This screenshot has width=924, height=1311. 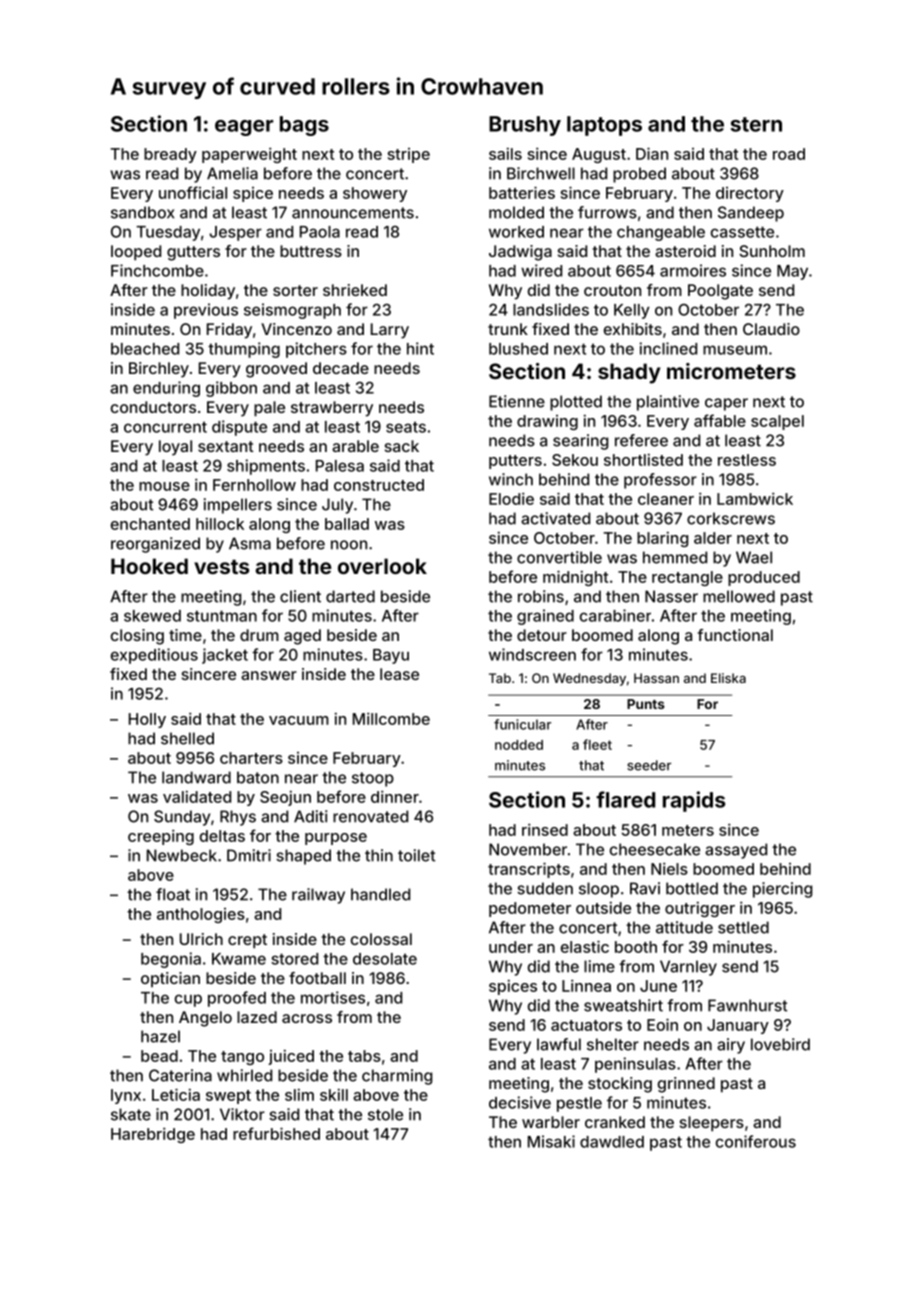 I want to click on lease, so click(x=399, y=674).
